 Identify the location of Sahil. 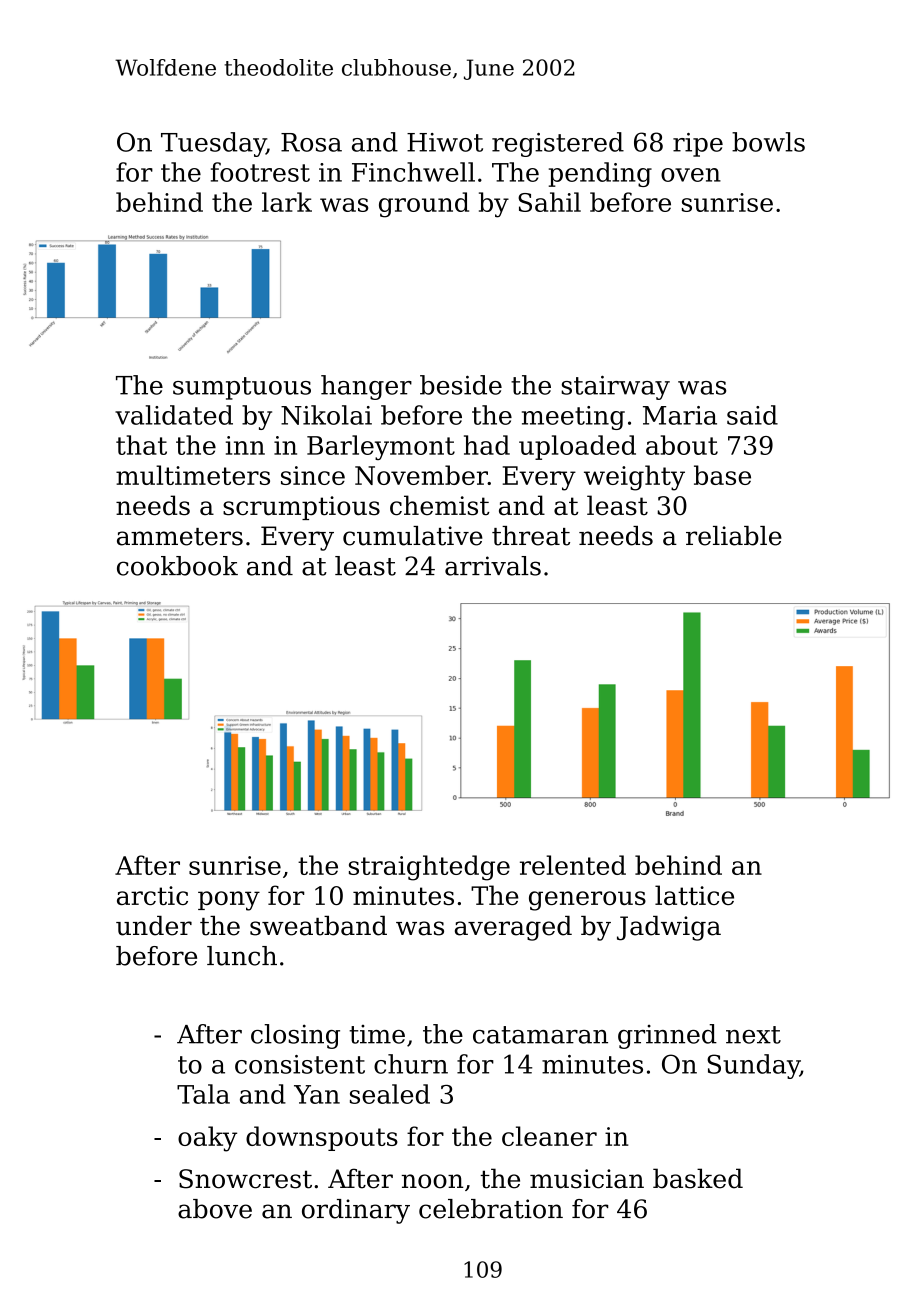
(549, 202).
